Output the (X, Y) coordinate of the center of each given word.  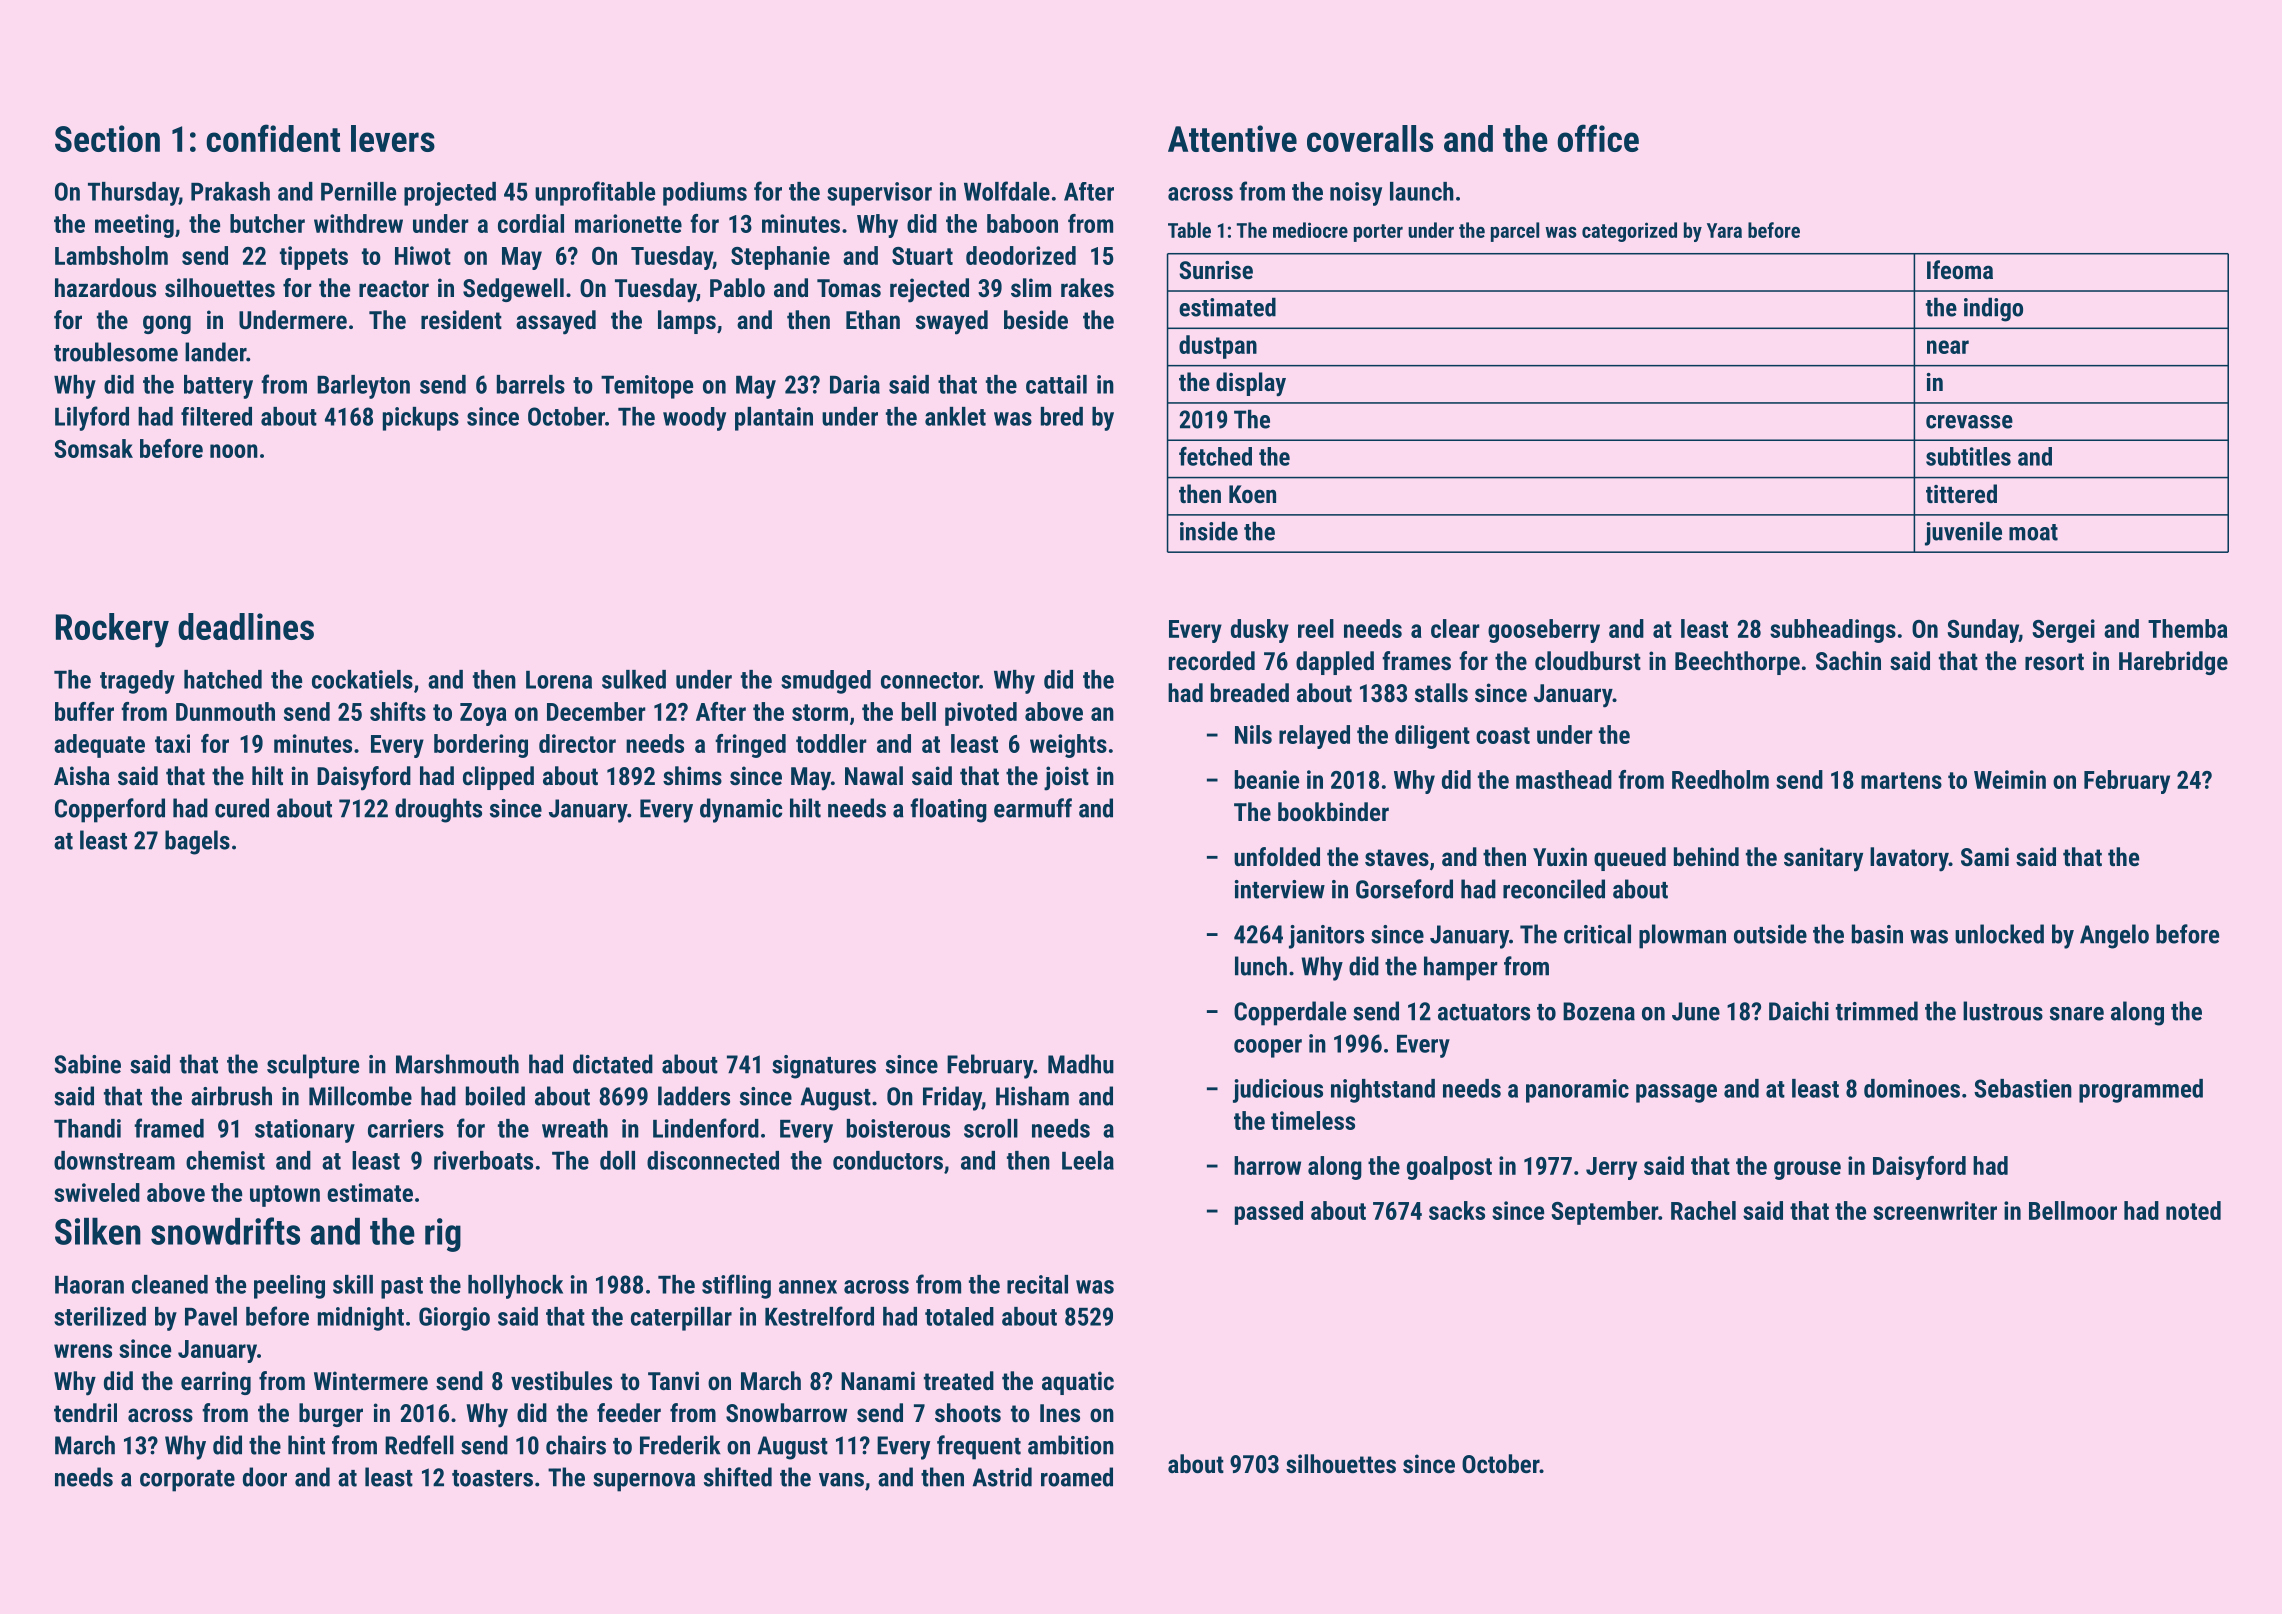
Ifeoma (1960, 269)
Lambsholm (111, 255)
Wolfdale (1007, 191)
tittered (1961, 493)
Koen (1252, 494)
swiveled (97, 1192)
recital (1037, 1284)
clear (1455, 628)
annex (808, 1287)
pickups (421, 419)
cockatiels (362, 679)
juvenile (1963, 533)
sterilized (100, 1316)
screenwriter (1935, 1210)
